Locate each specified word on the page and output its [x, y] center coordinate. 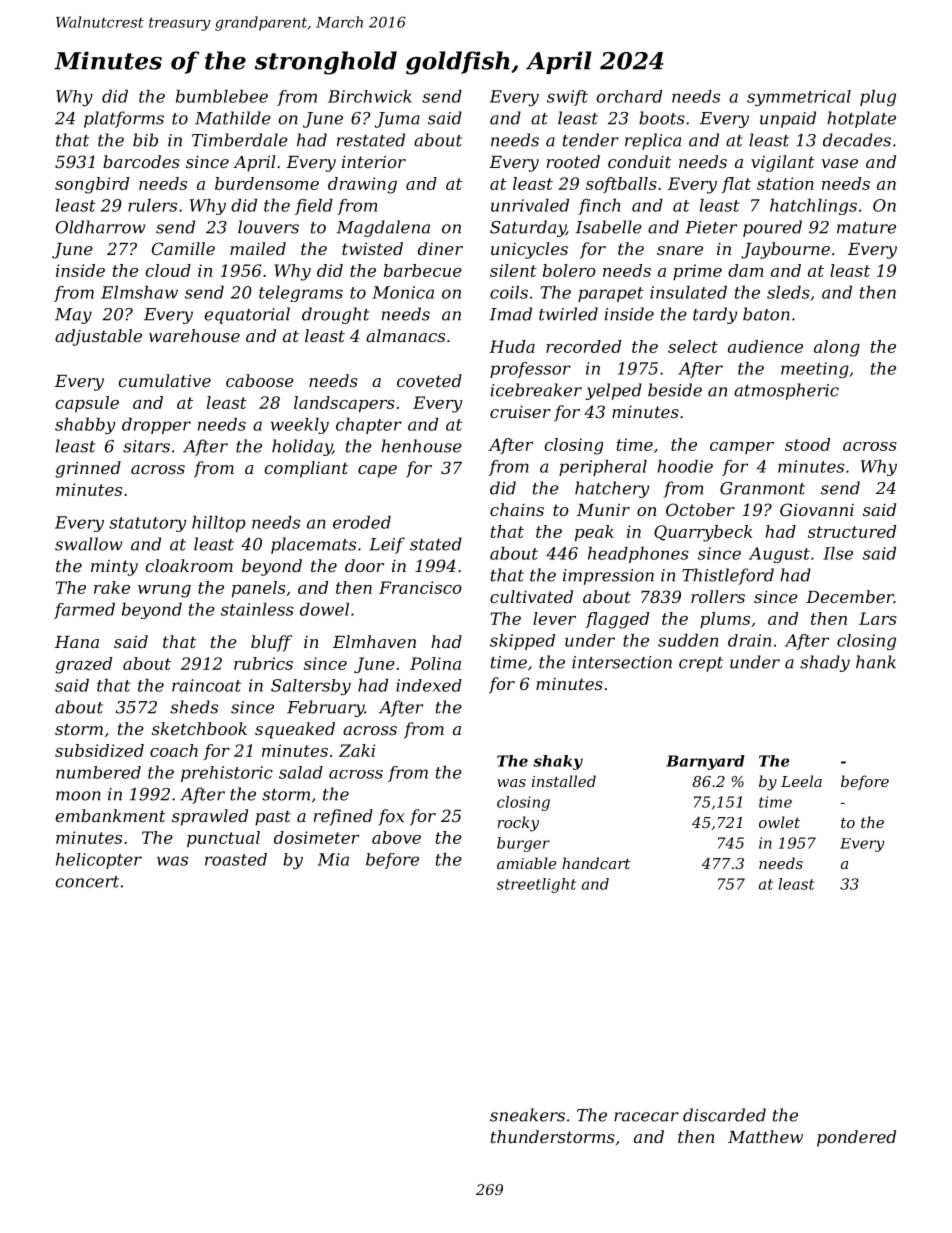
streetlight [536, 885]
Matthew [765, 1136]
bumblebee [222, 96]
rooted [573, 161]
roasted [236, 859]
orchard [629, 96]
